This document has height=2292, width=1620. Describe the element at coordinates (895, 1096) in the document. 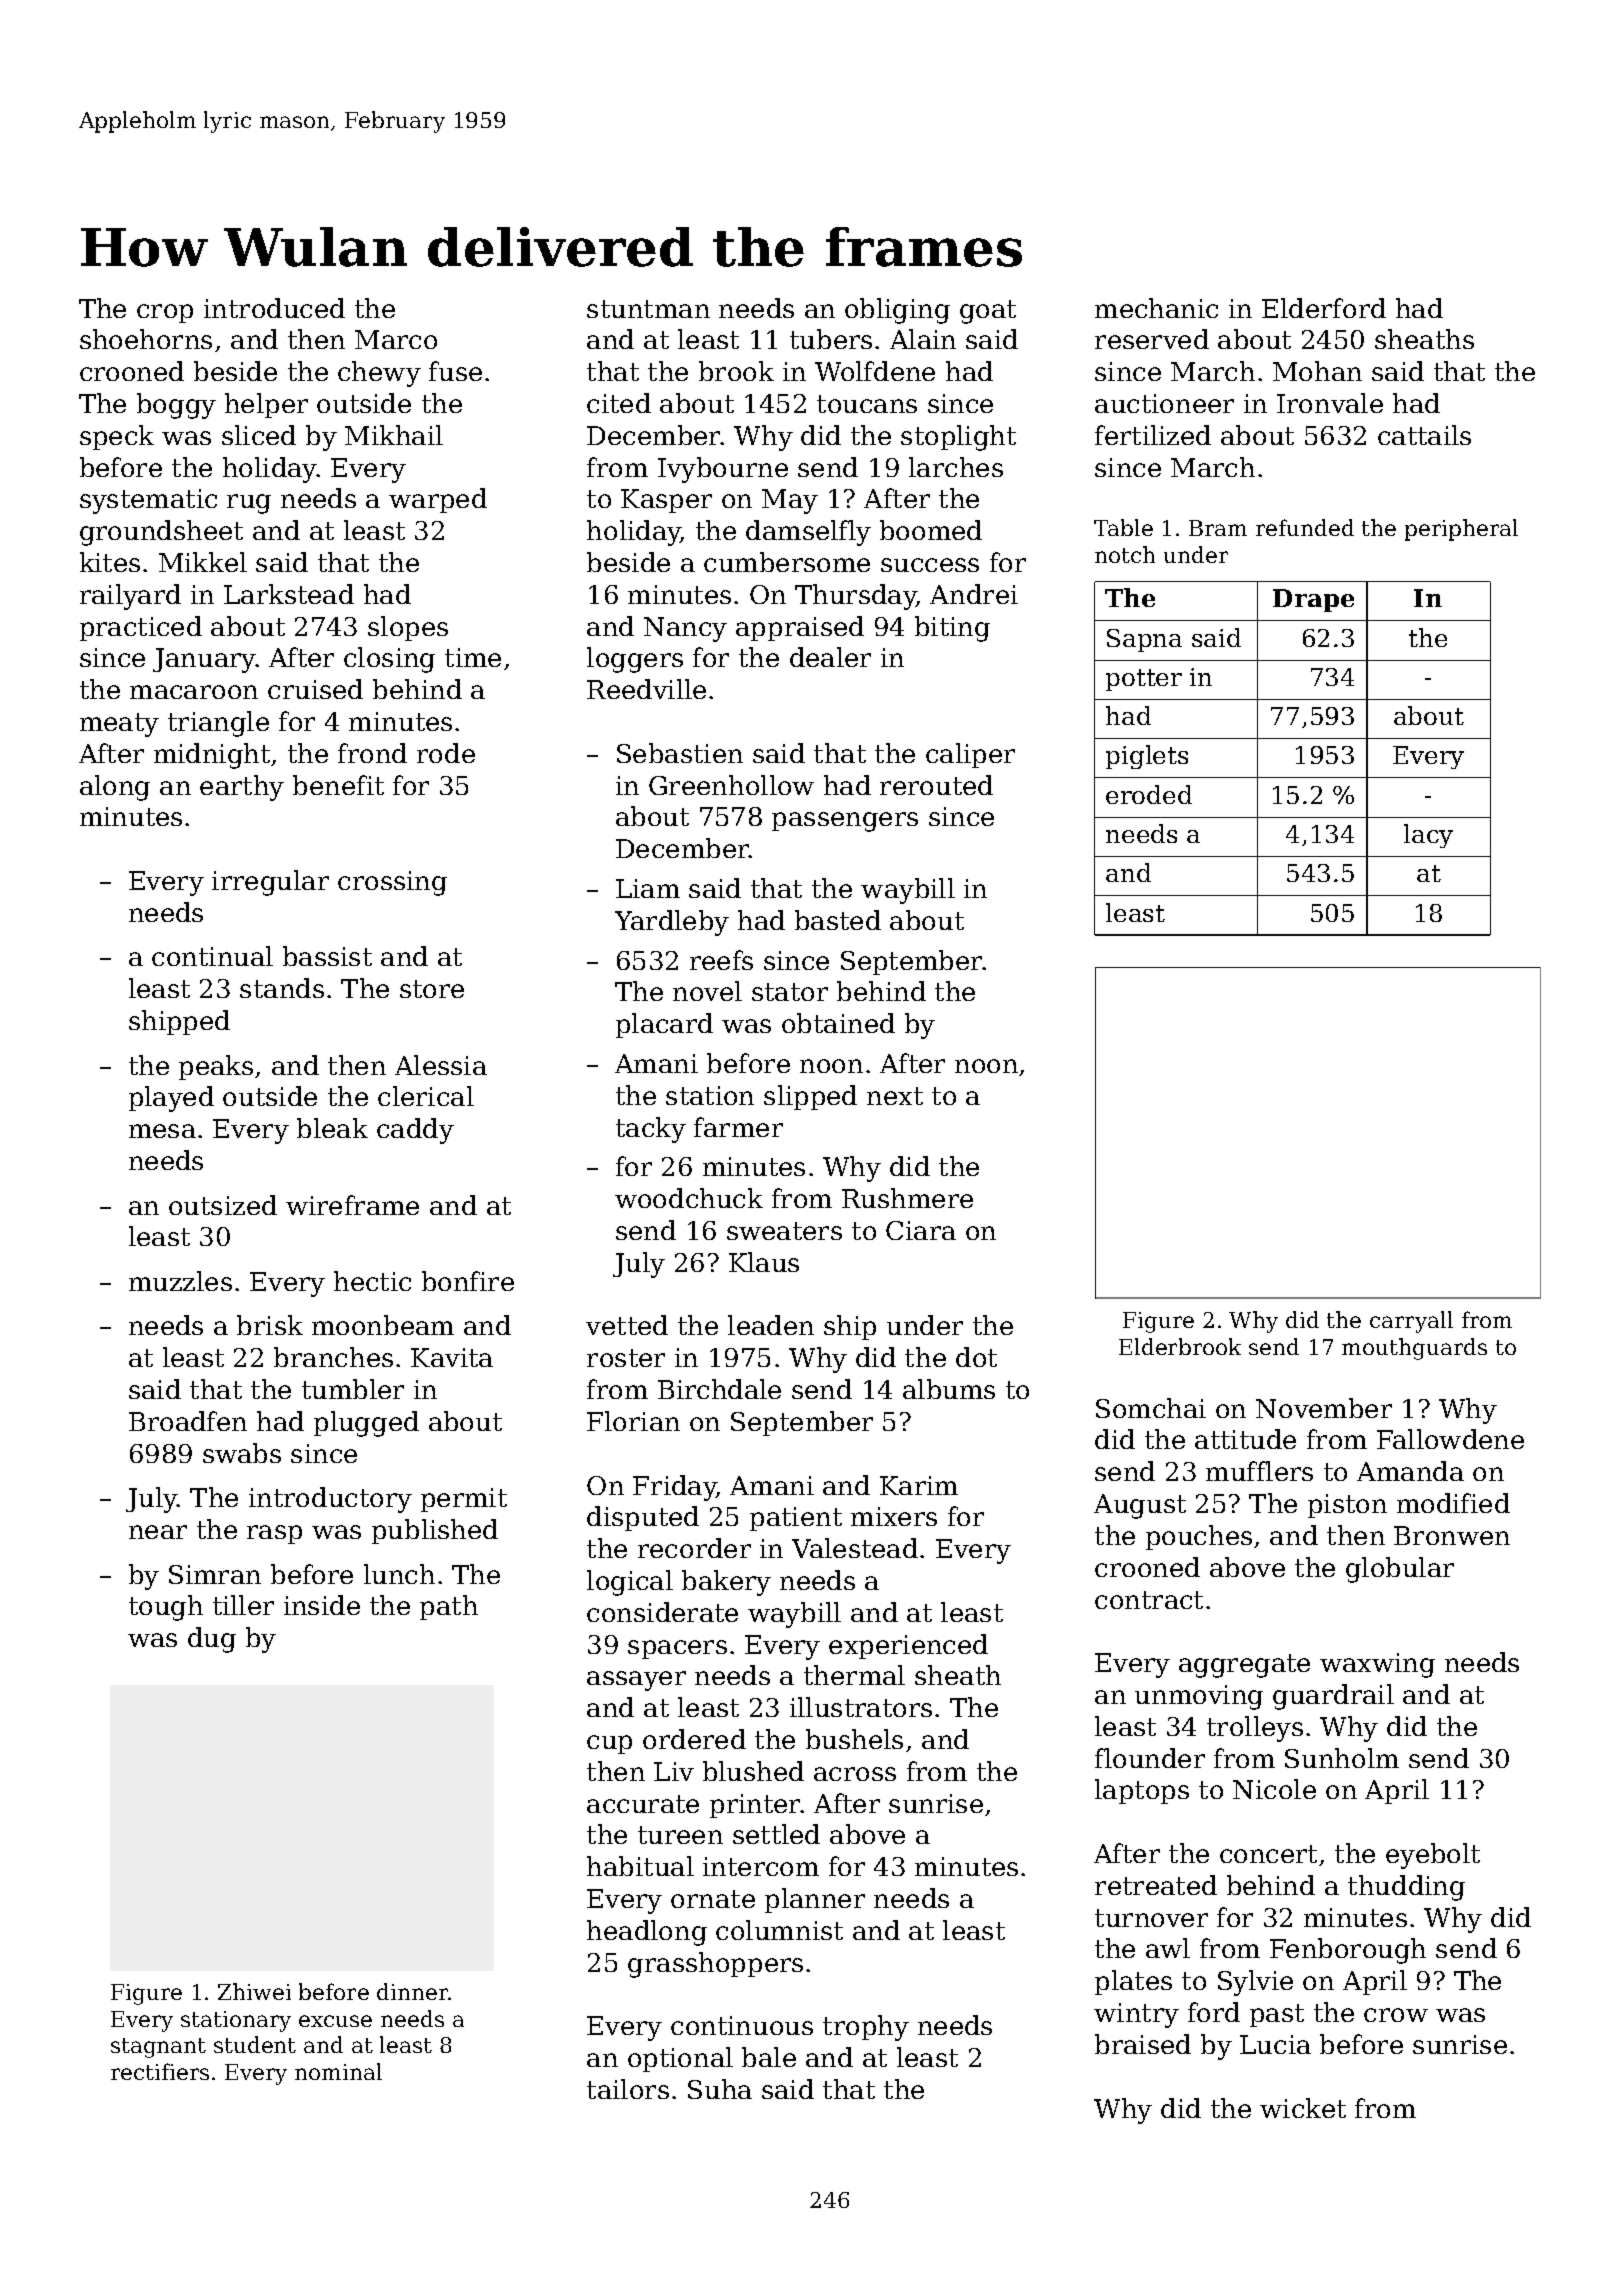

I see `next` at that location.
